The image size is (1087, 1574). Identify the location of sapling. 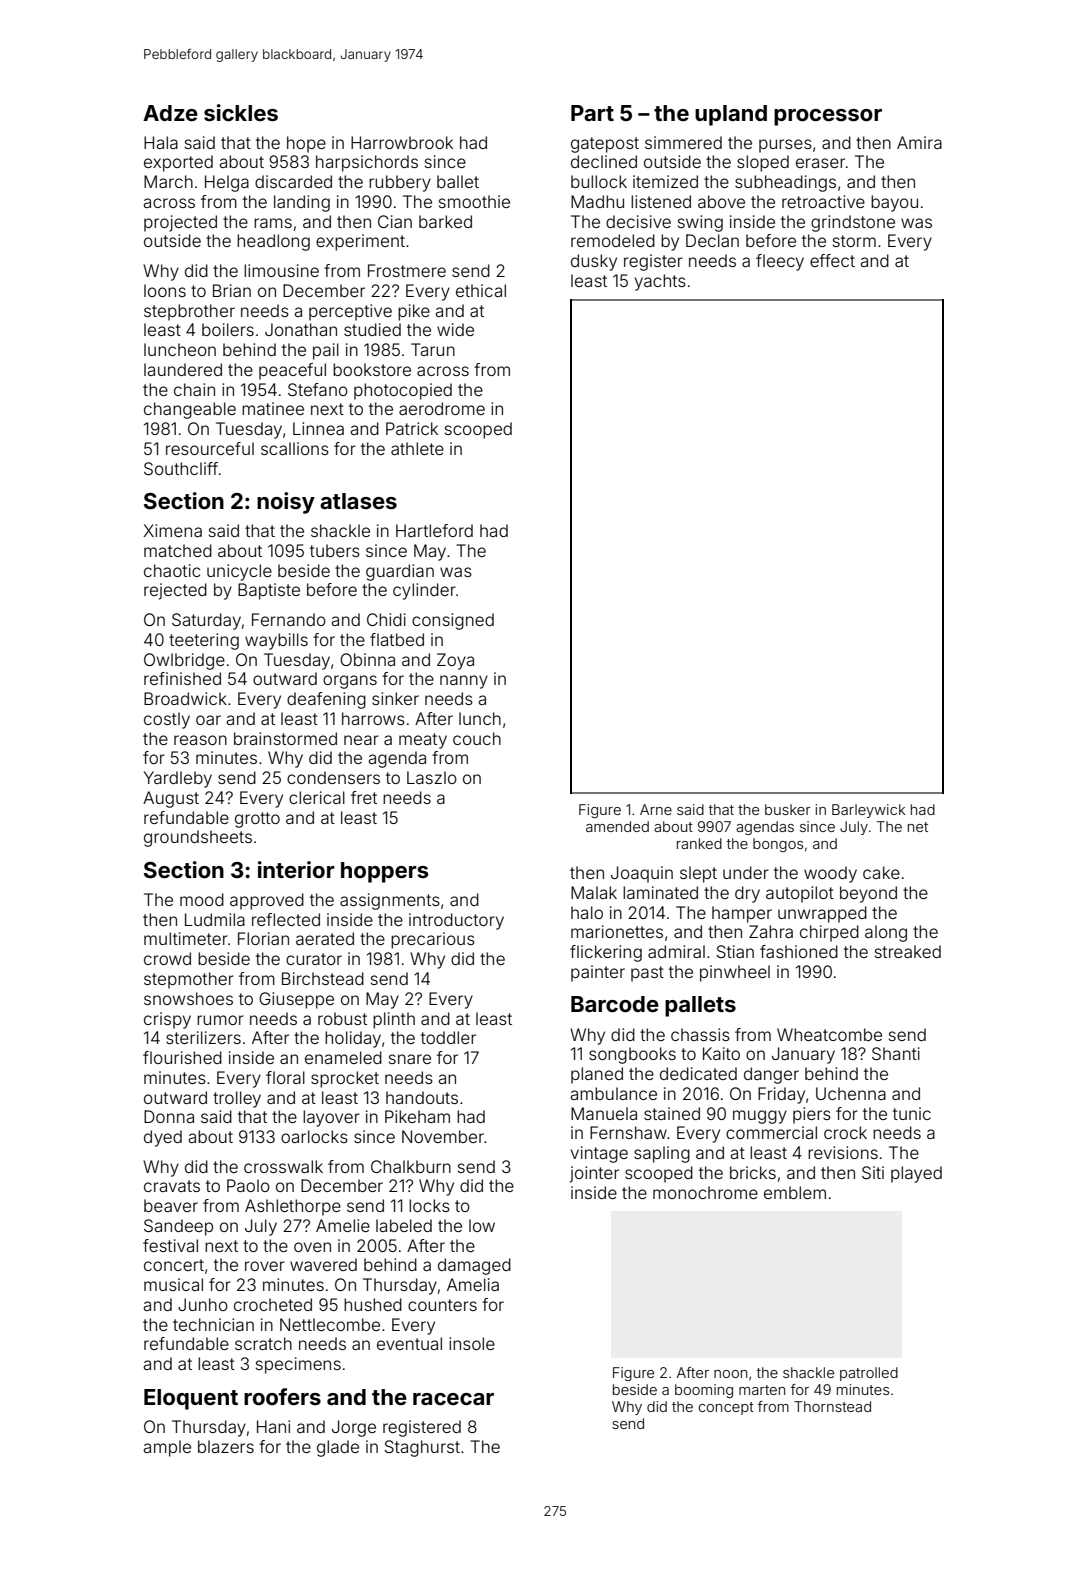
(662, 1154).
